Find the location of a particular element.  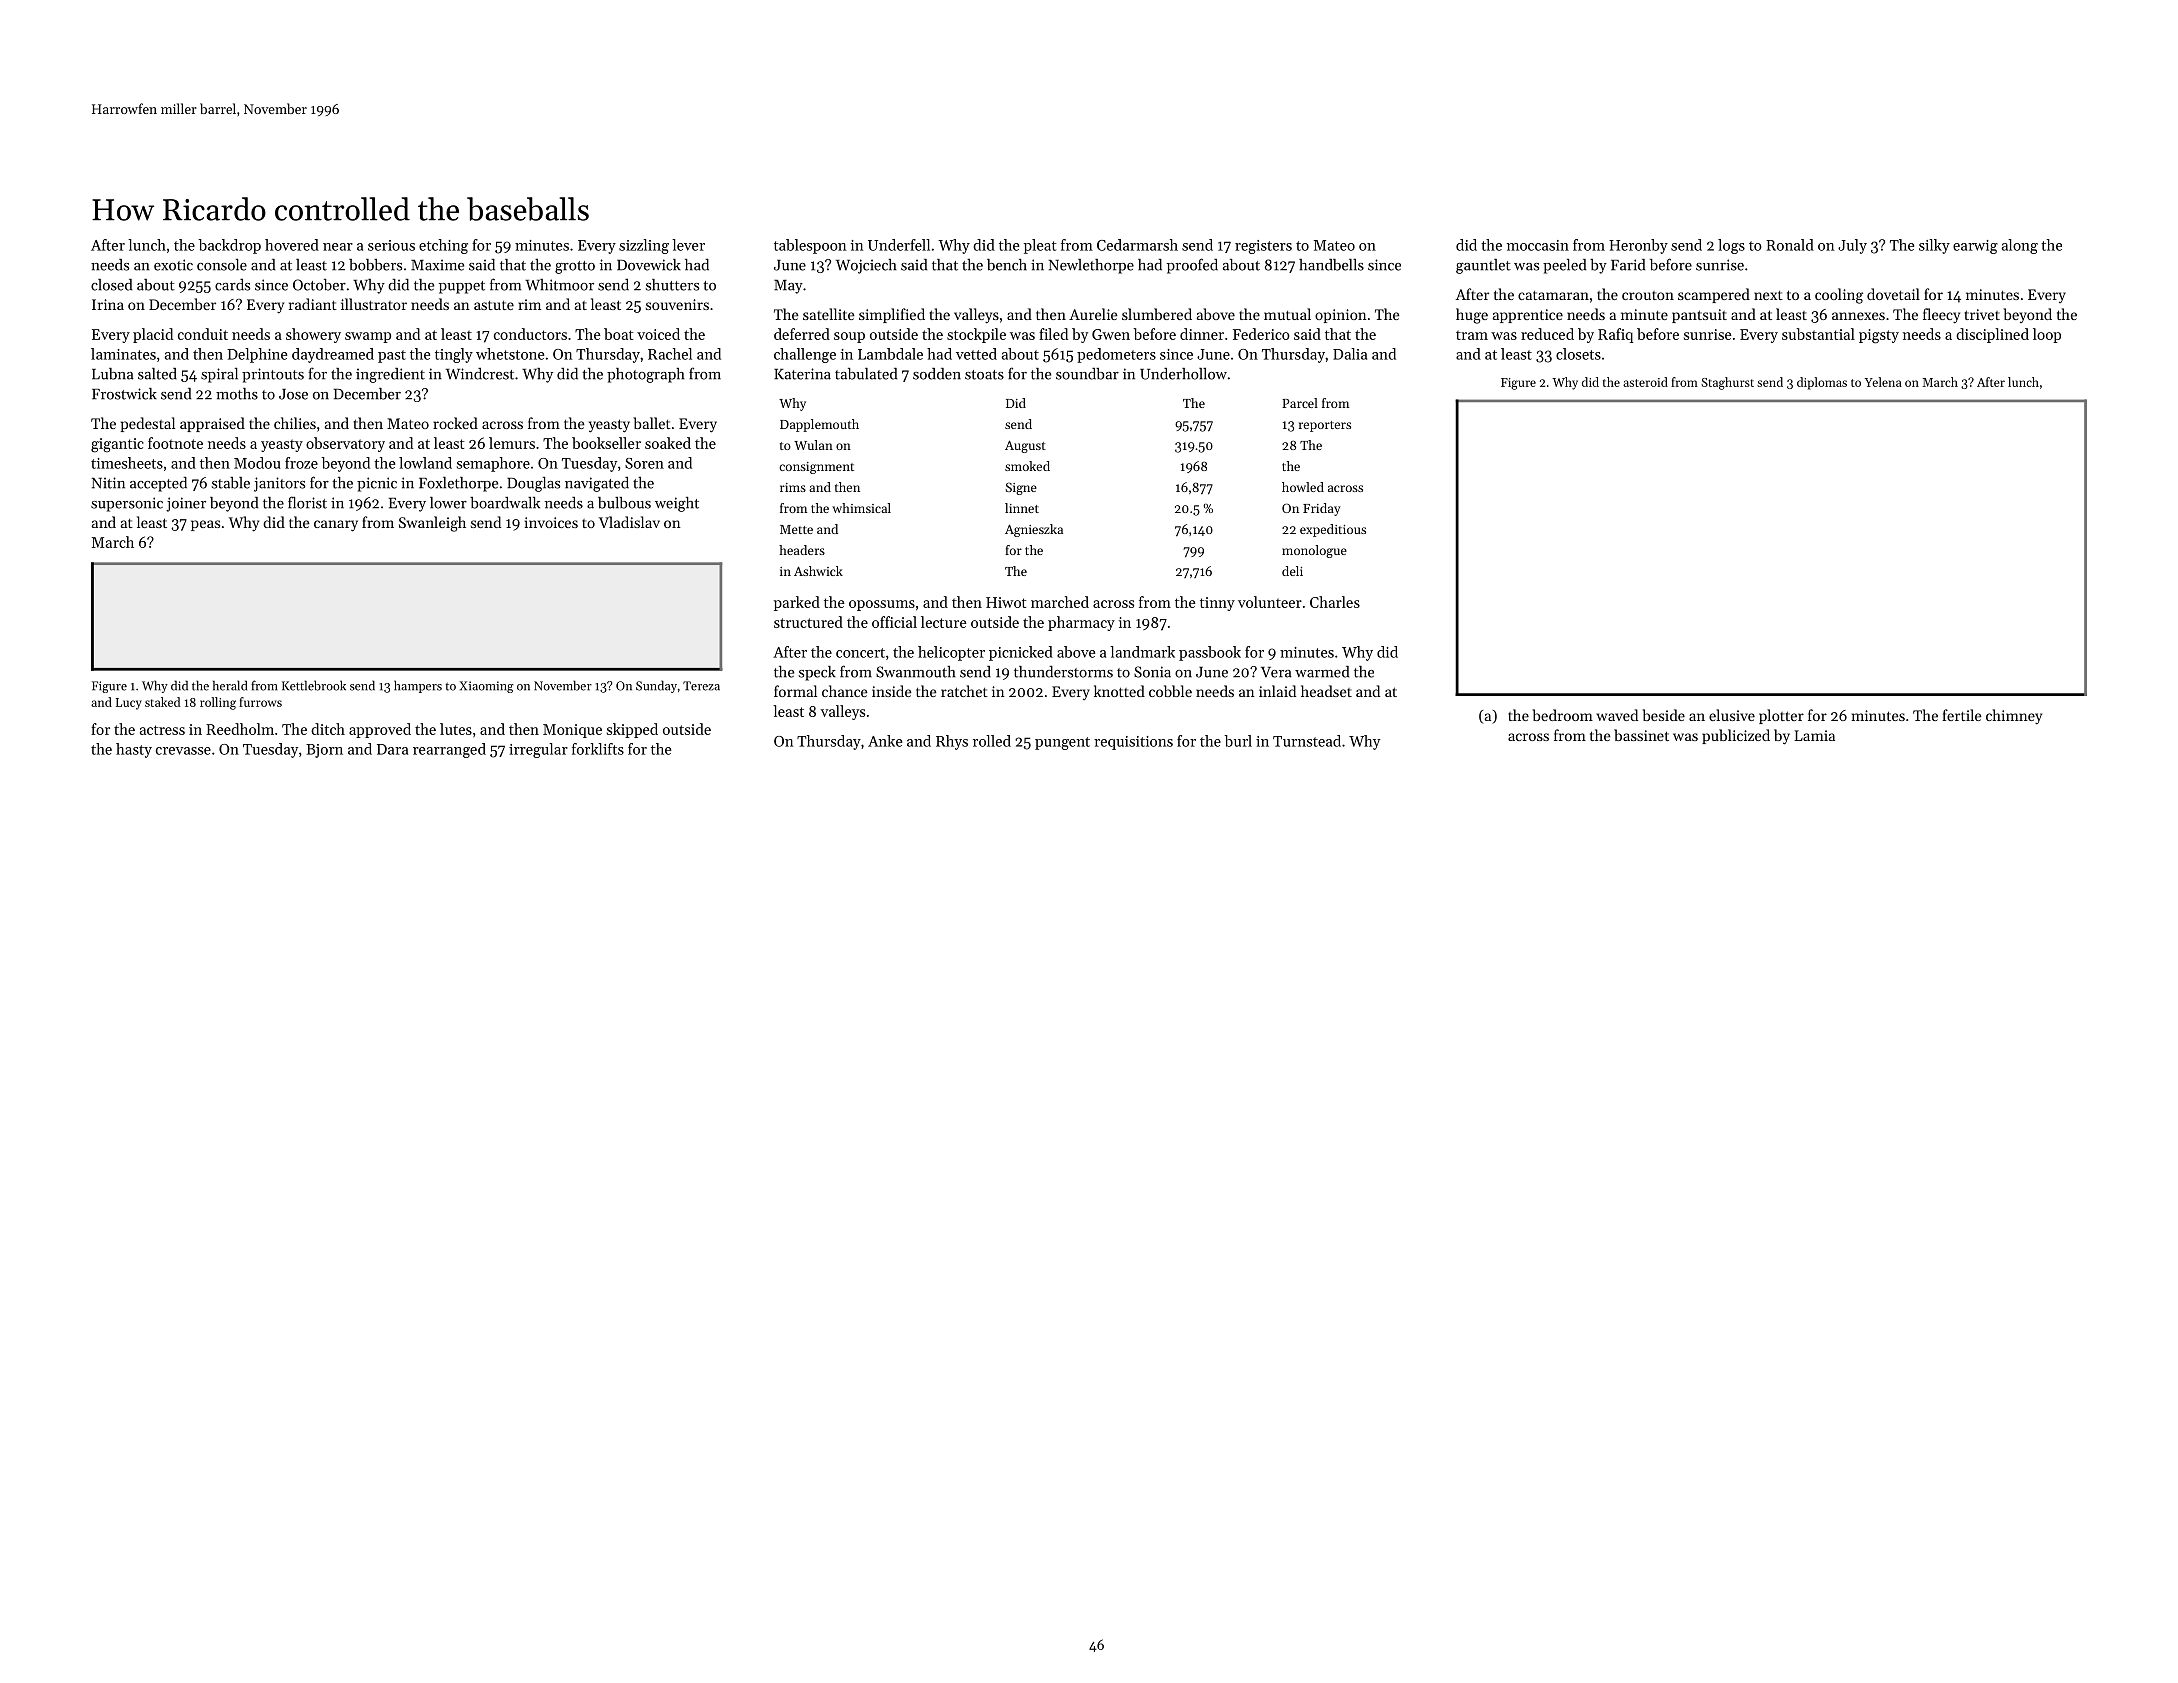

placid is located at coordinates (153, 335).
